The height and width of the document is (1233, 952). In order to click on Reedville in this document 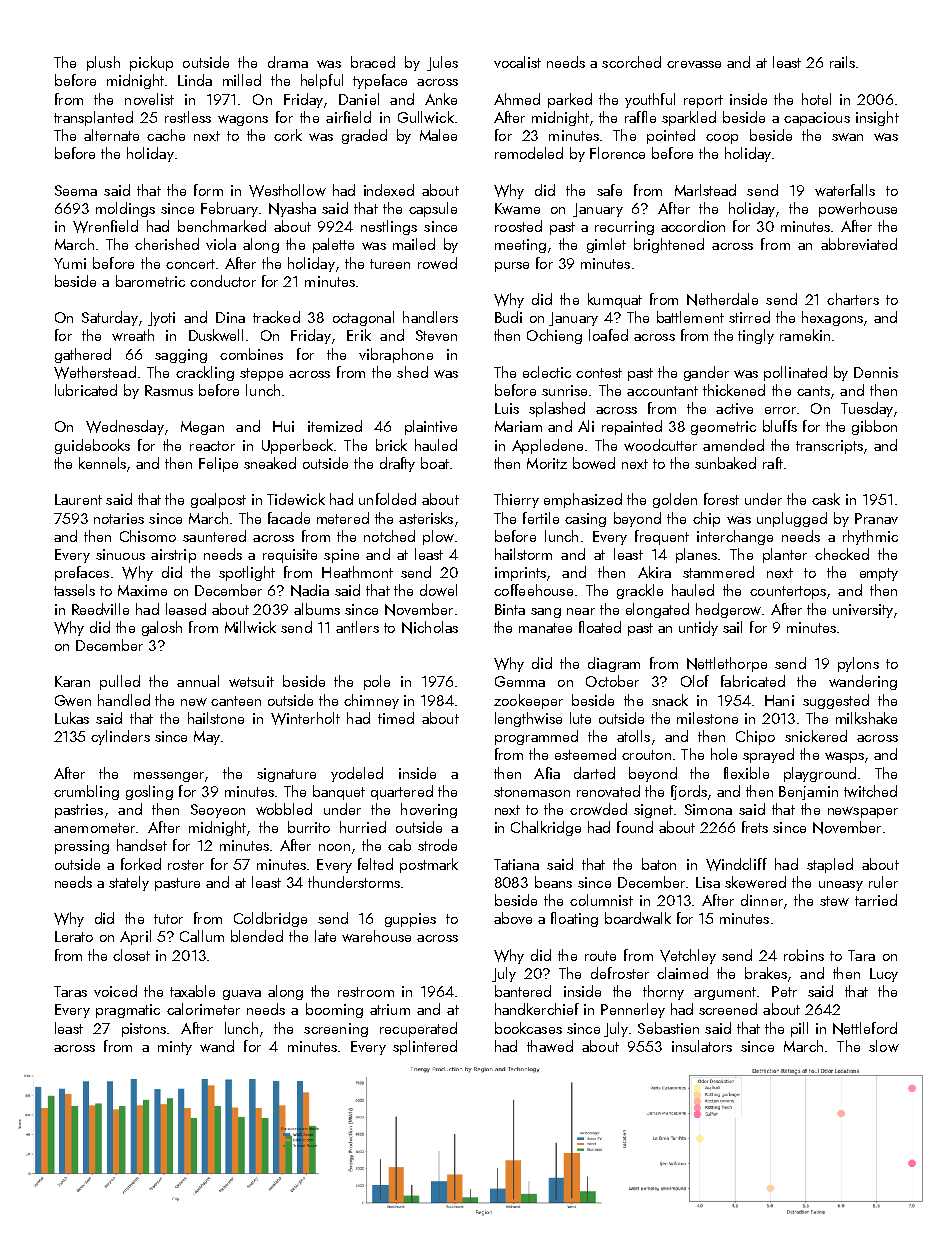, I will do `click(100, 609)`.
